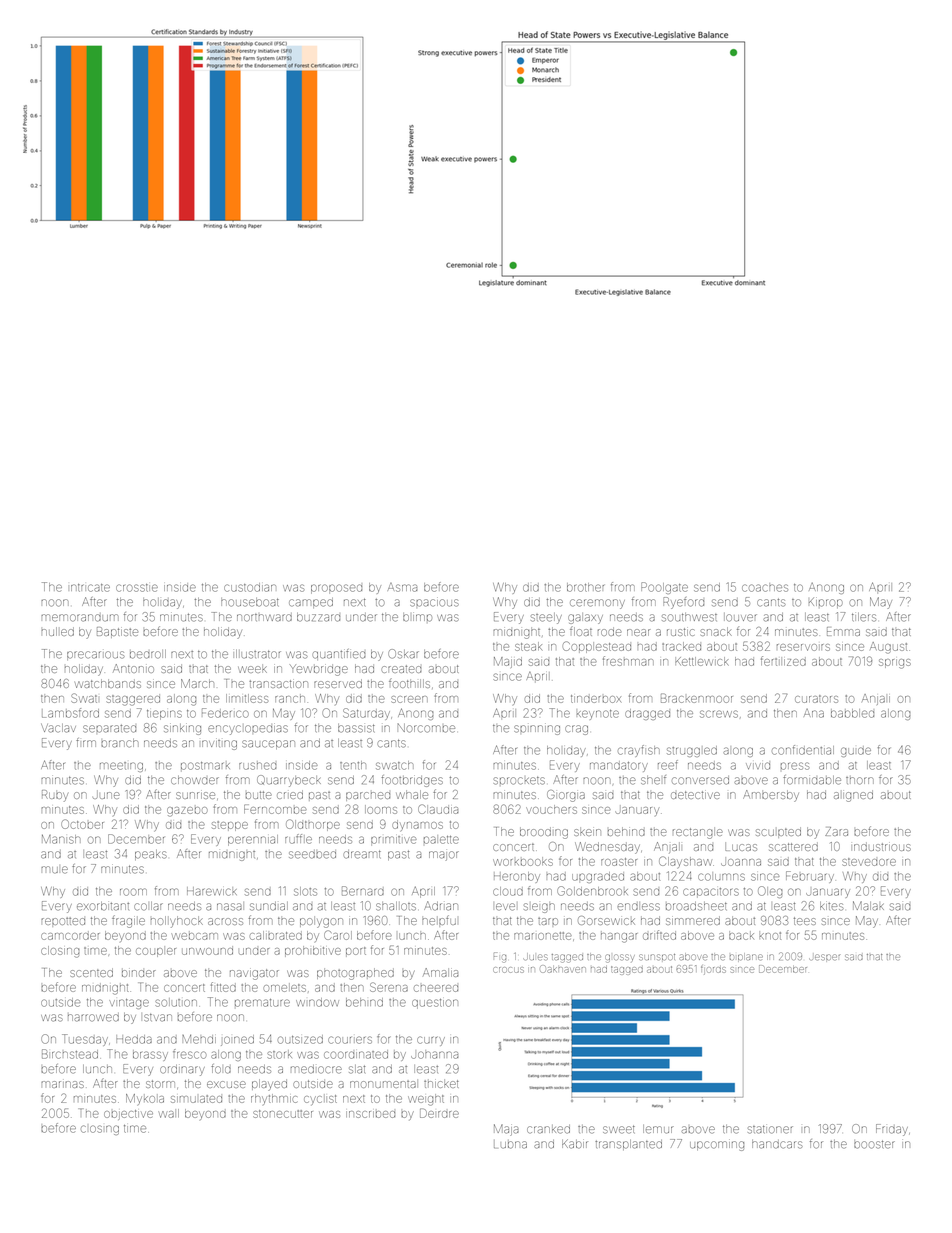 Image resolution: width=952 pixels, height=1233 pixels. Describe the element at coordinates (853, 796) in the document. I see `aligned` at that location.
